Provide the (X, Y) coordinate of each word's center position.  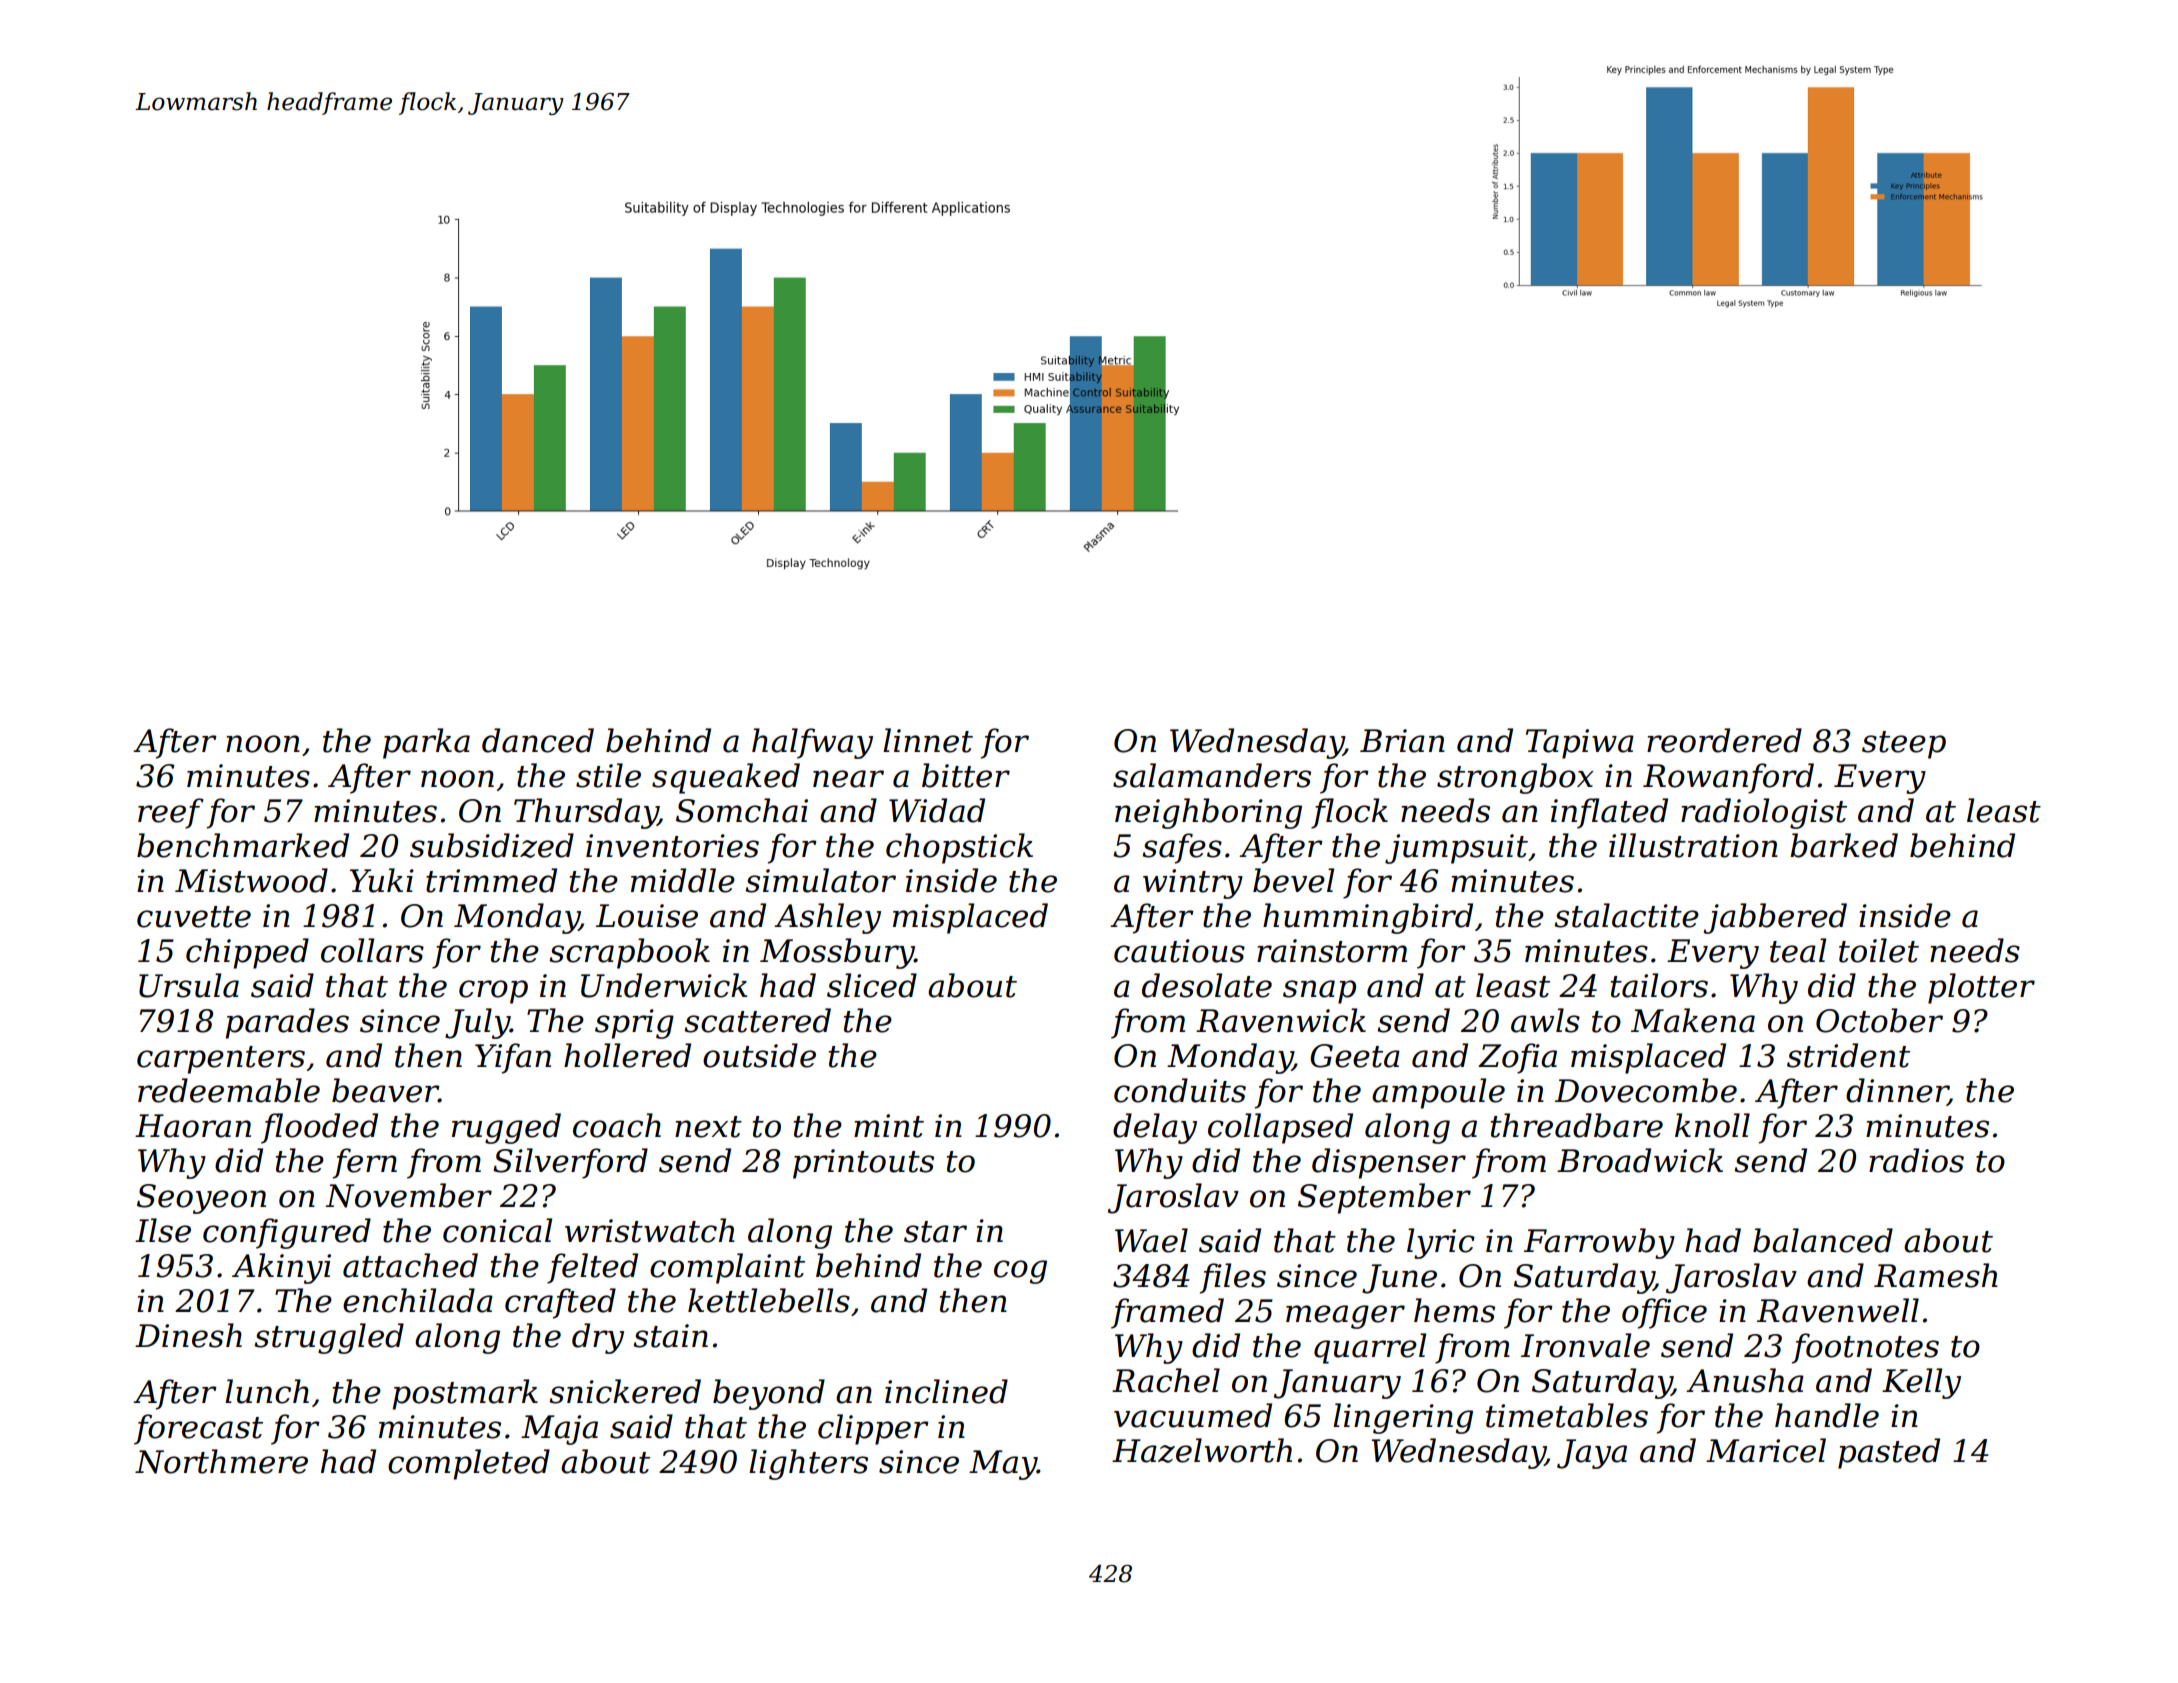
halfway (812, 743)
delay (1155, 1128)
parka (426, 743)
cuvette (194, 917)
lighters (808, 1464)
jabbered (1775, 918)
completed (469, 1464)
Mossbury (837, 953)
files (1233, 1278)
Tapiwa (1580, 744)
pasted (1889, 1453)
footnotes (1865, 1348)
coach (617, 1125)
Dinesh (188, 1335)
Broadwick (1640, 1160)
